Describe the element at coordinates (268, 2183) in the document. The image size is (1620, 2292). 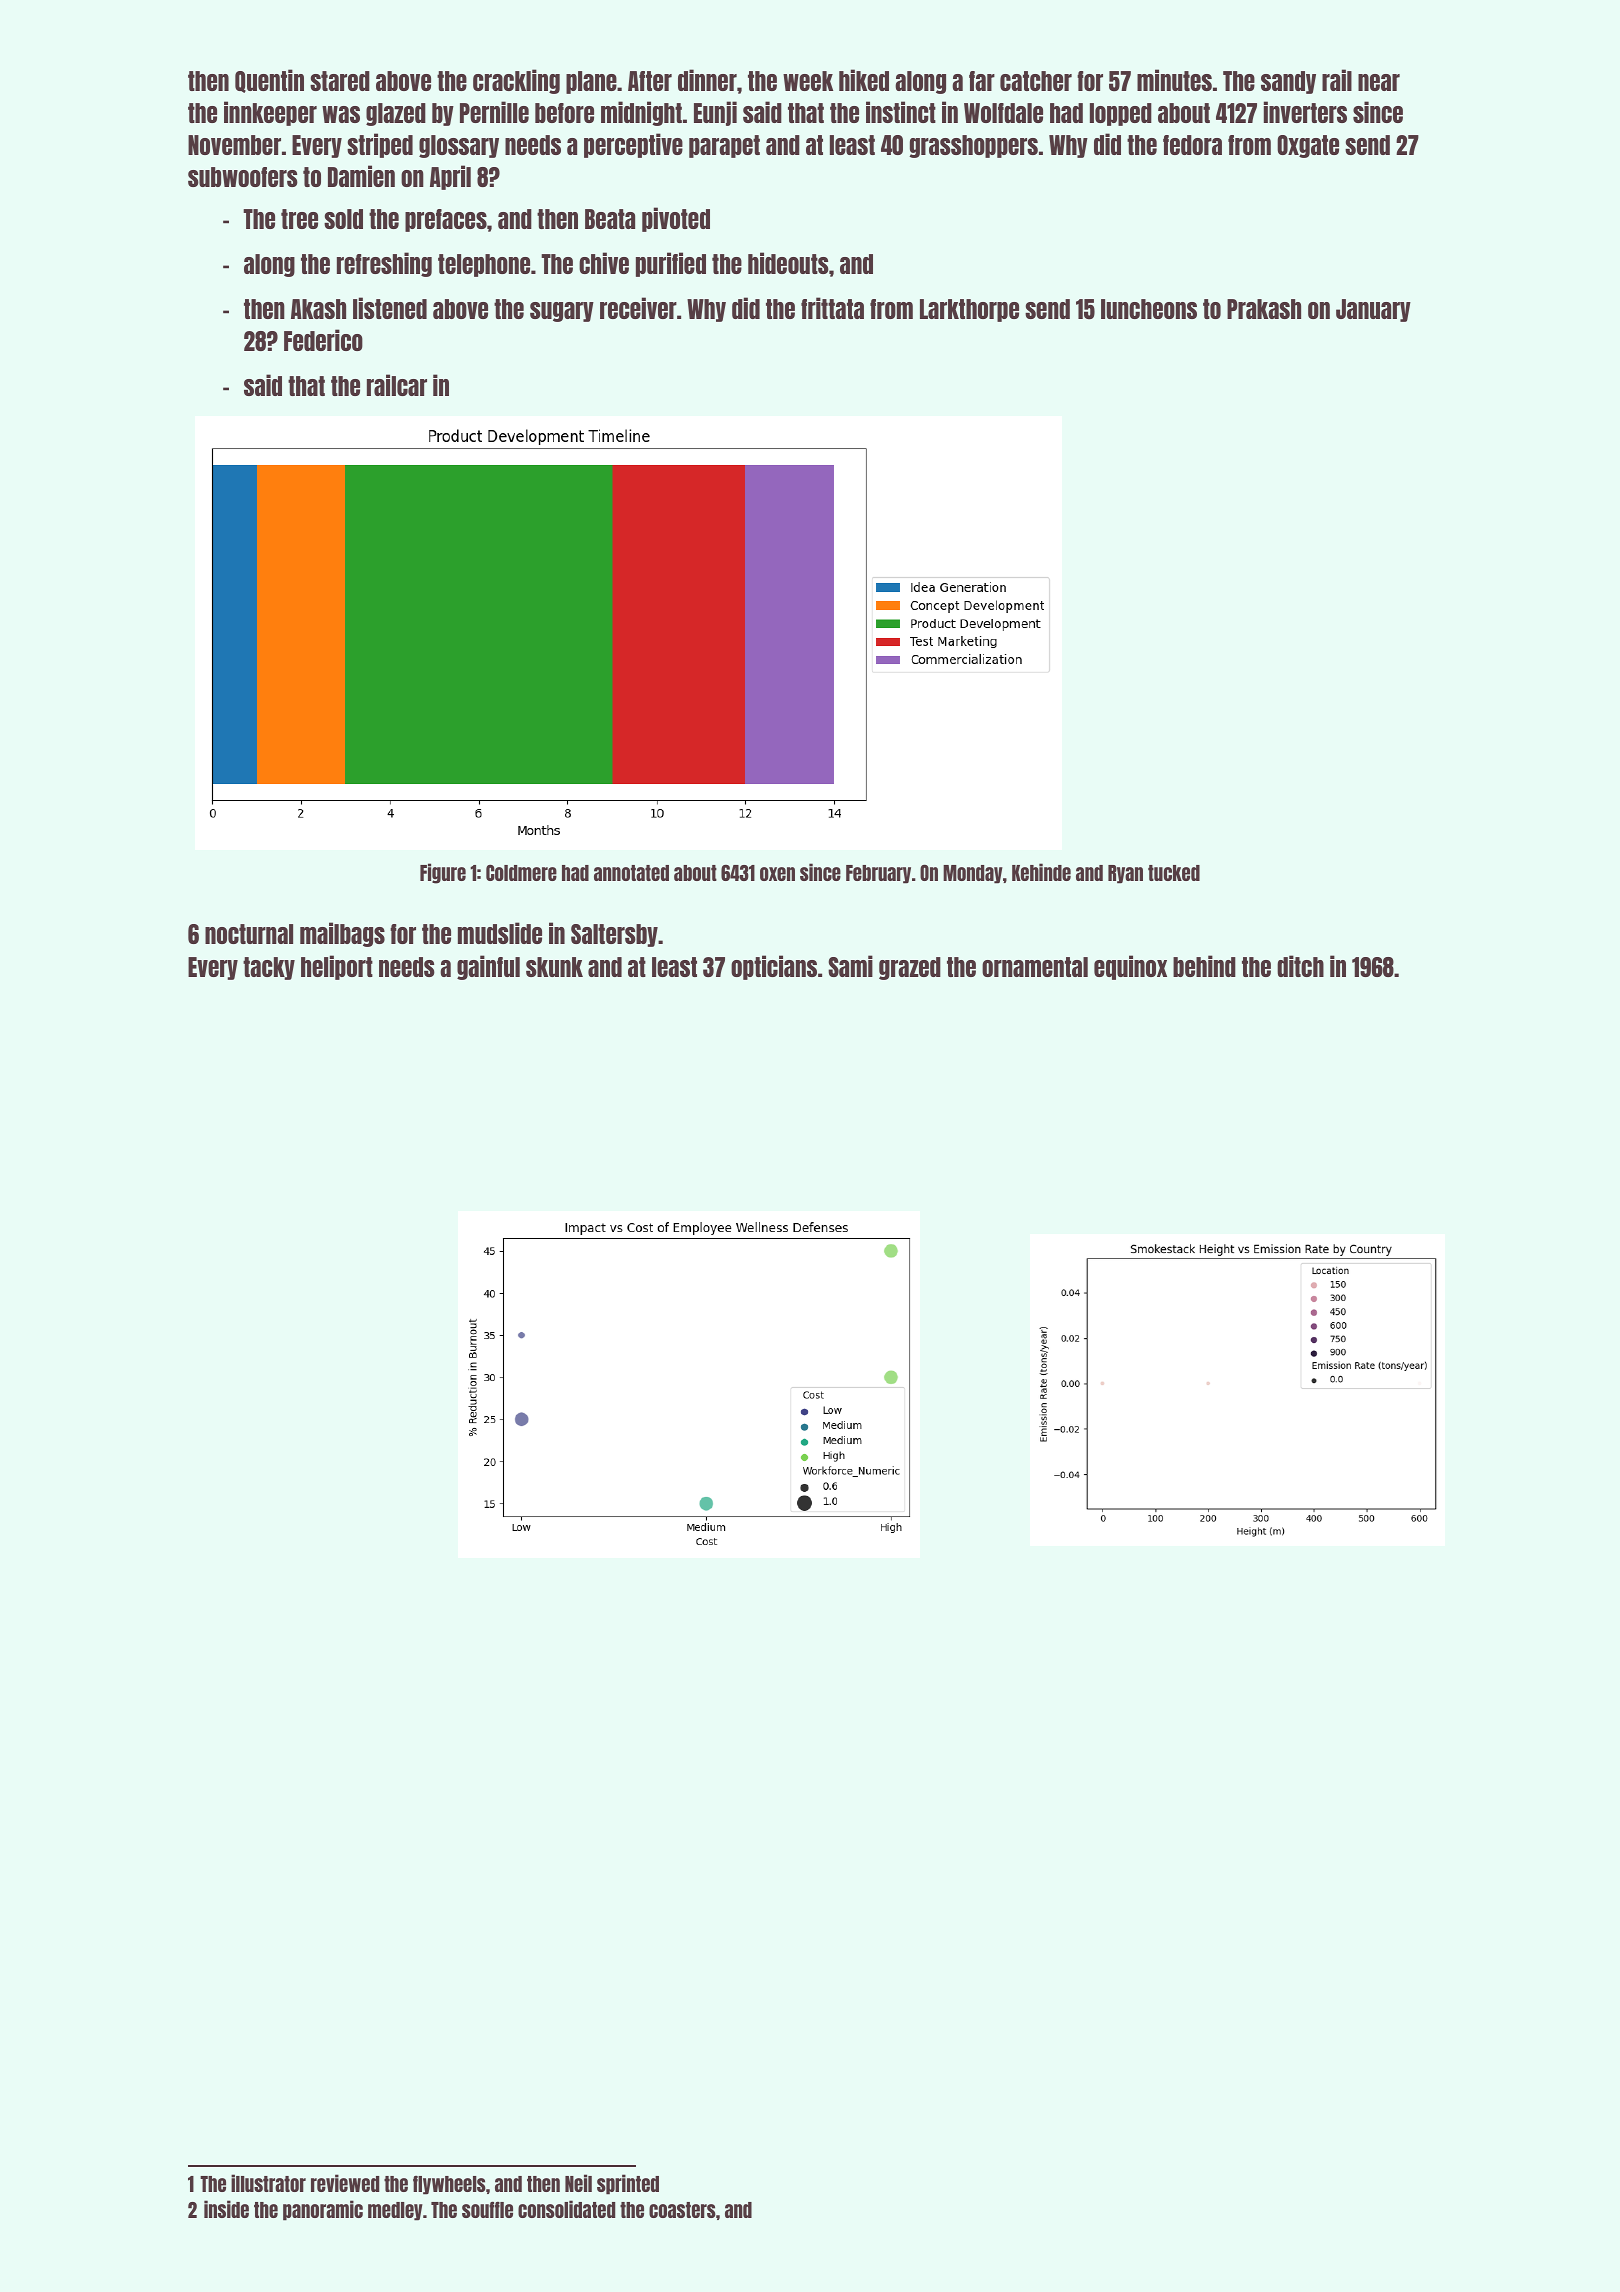
I see `illustrator` at that location.
